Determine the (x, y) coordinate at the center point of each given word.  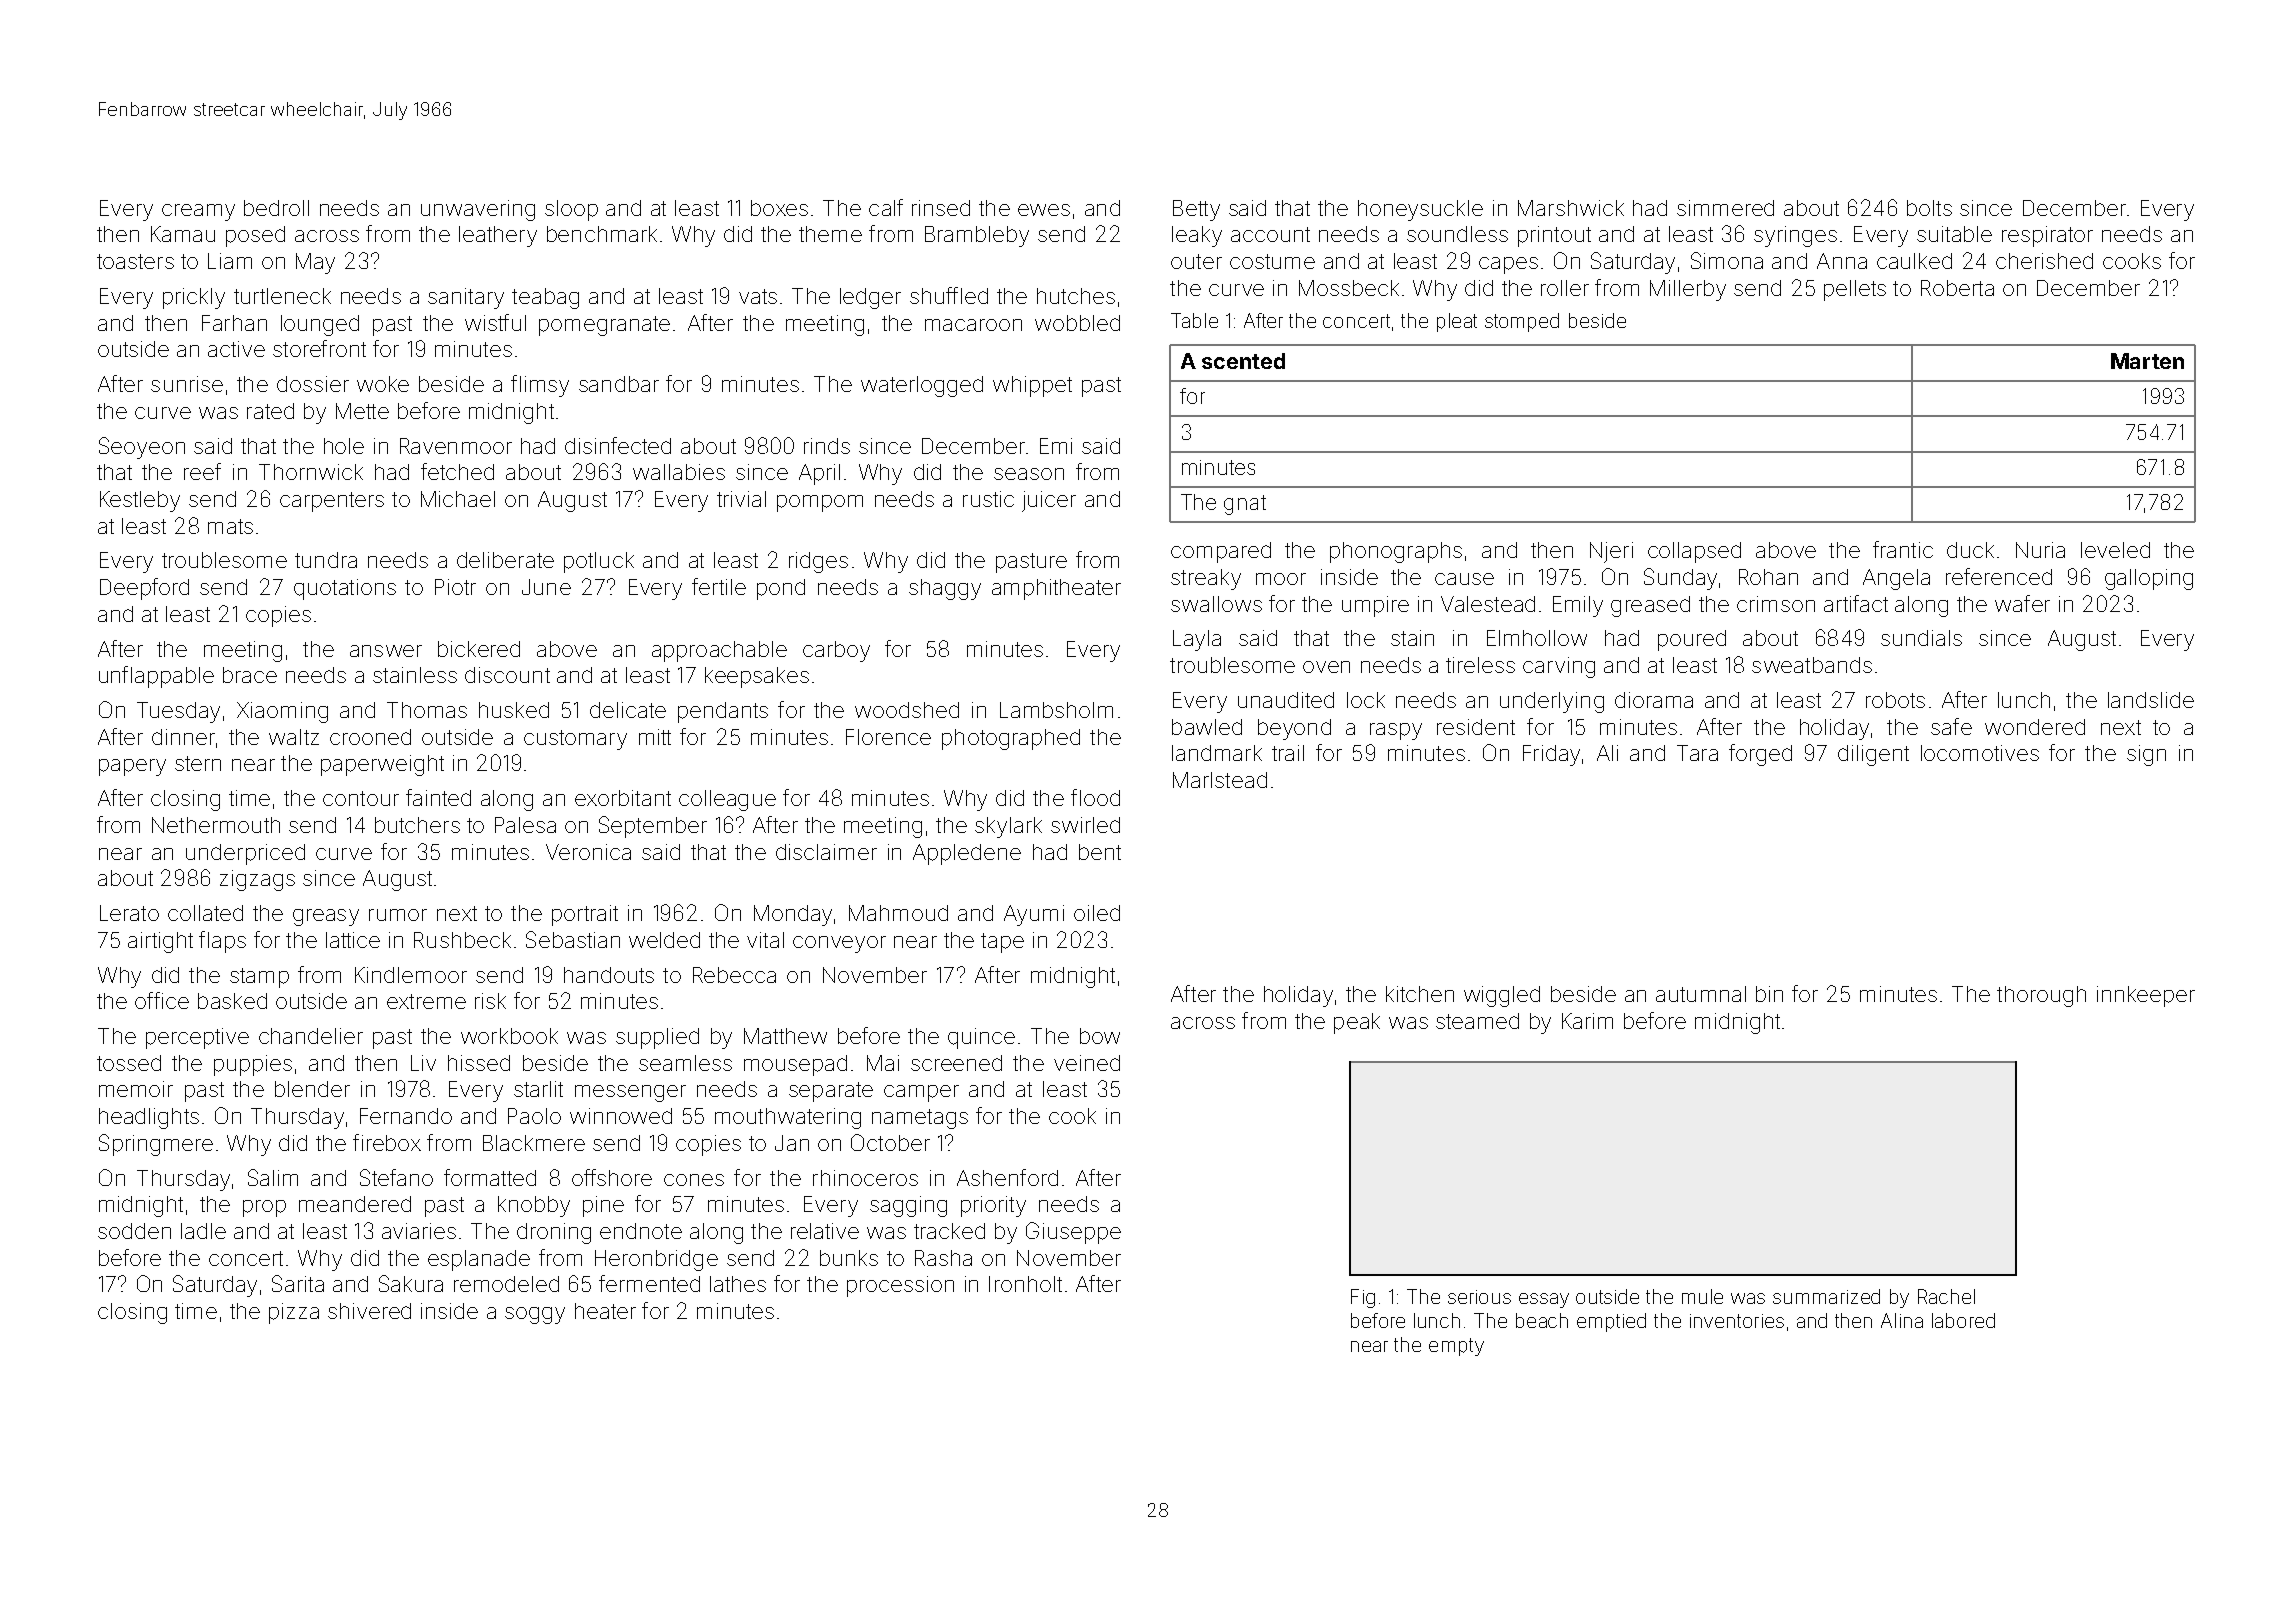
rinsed (941, 208)
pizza (294, 1313)
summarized (1826, 1296)
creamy (198, 212)
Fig (1363, 1298)
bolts (1929, 208)
